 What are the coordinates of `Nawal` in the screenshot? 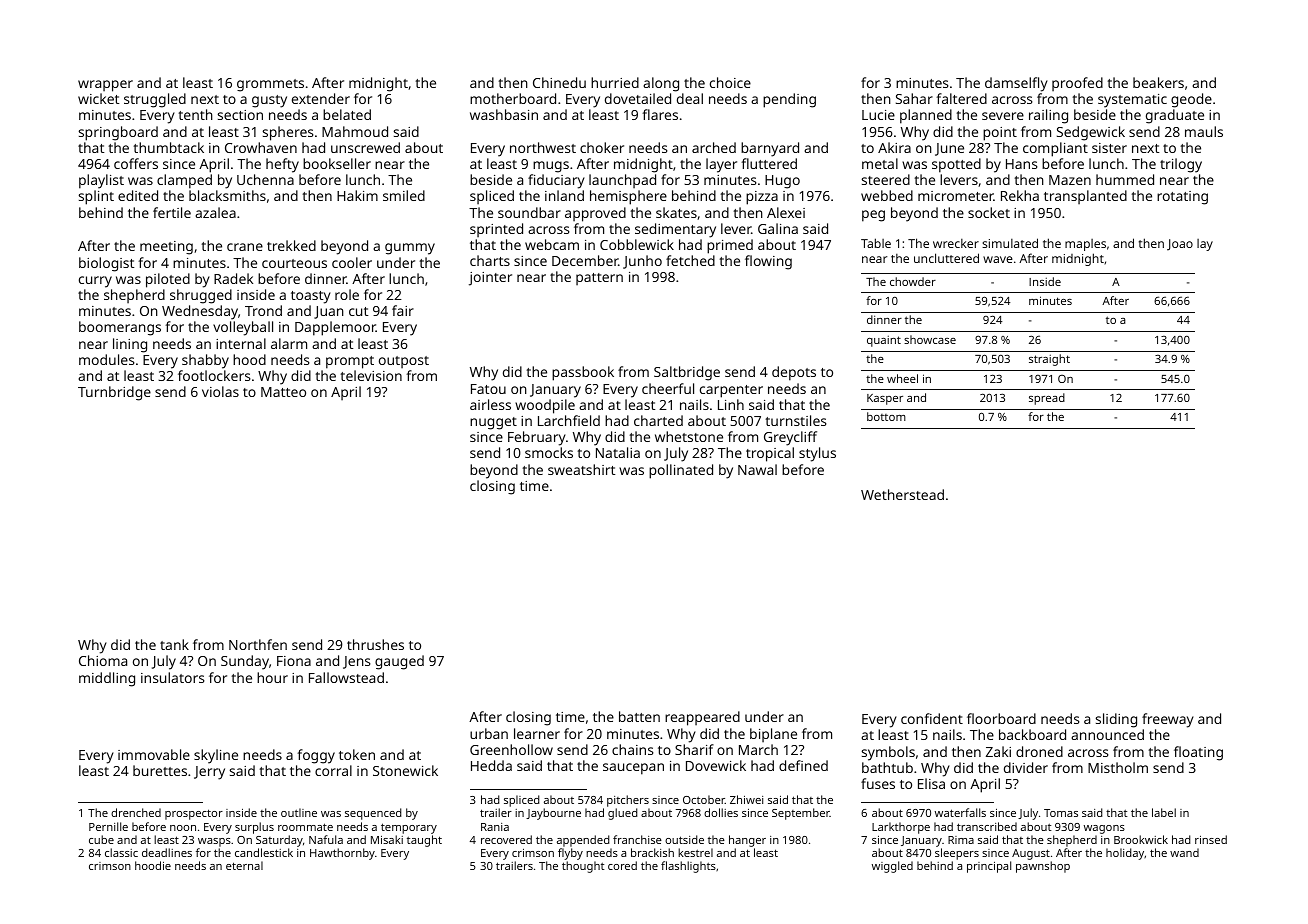 It's located at (757, 469).
